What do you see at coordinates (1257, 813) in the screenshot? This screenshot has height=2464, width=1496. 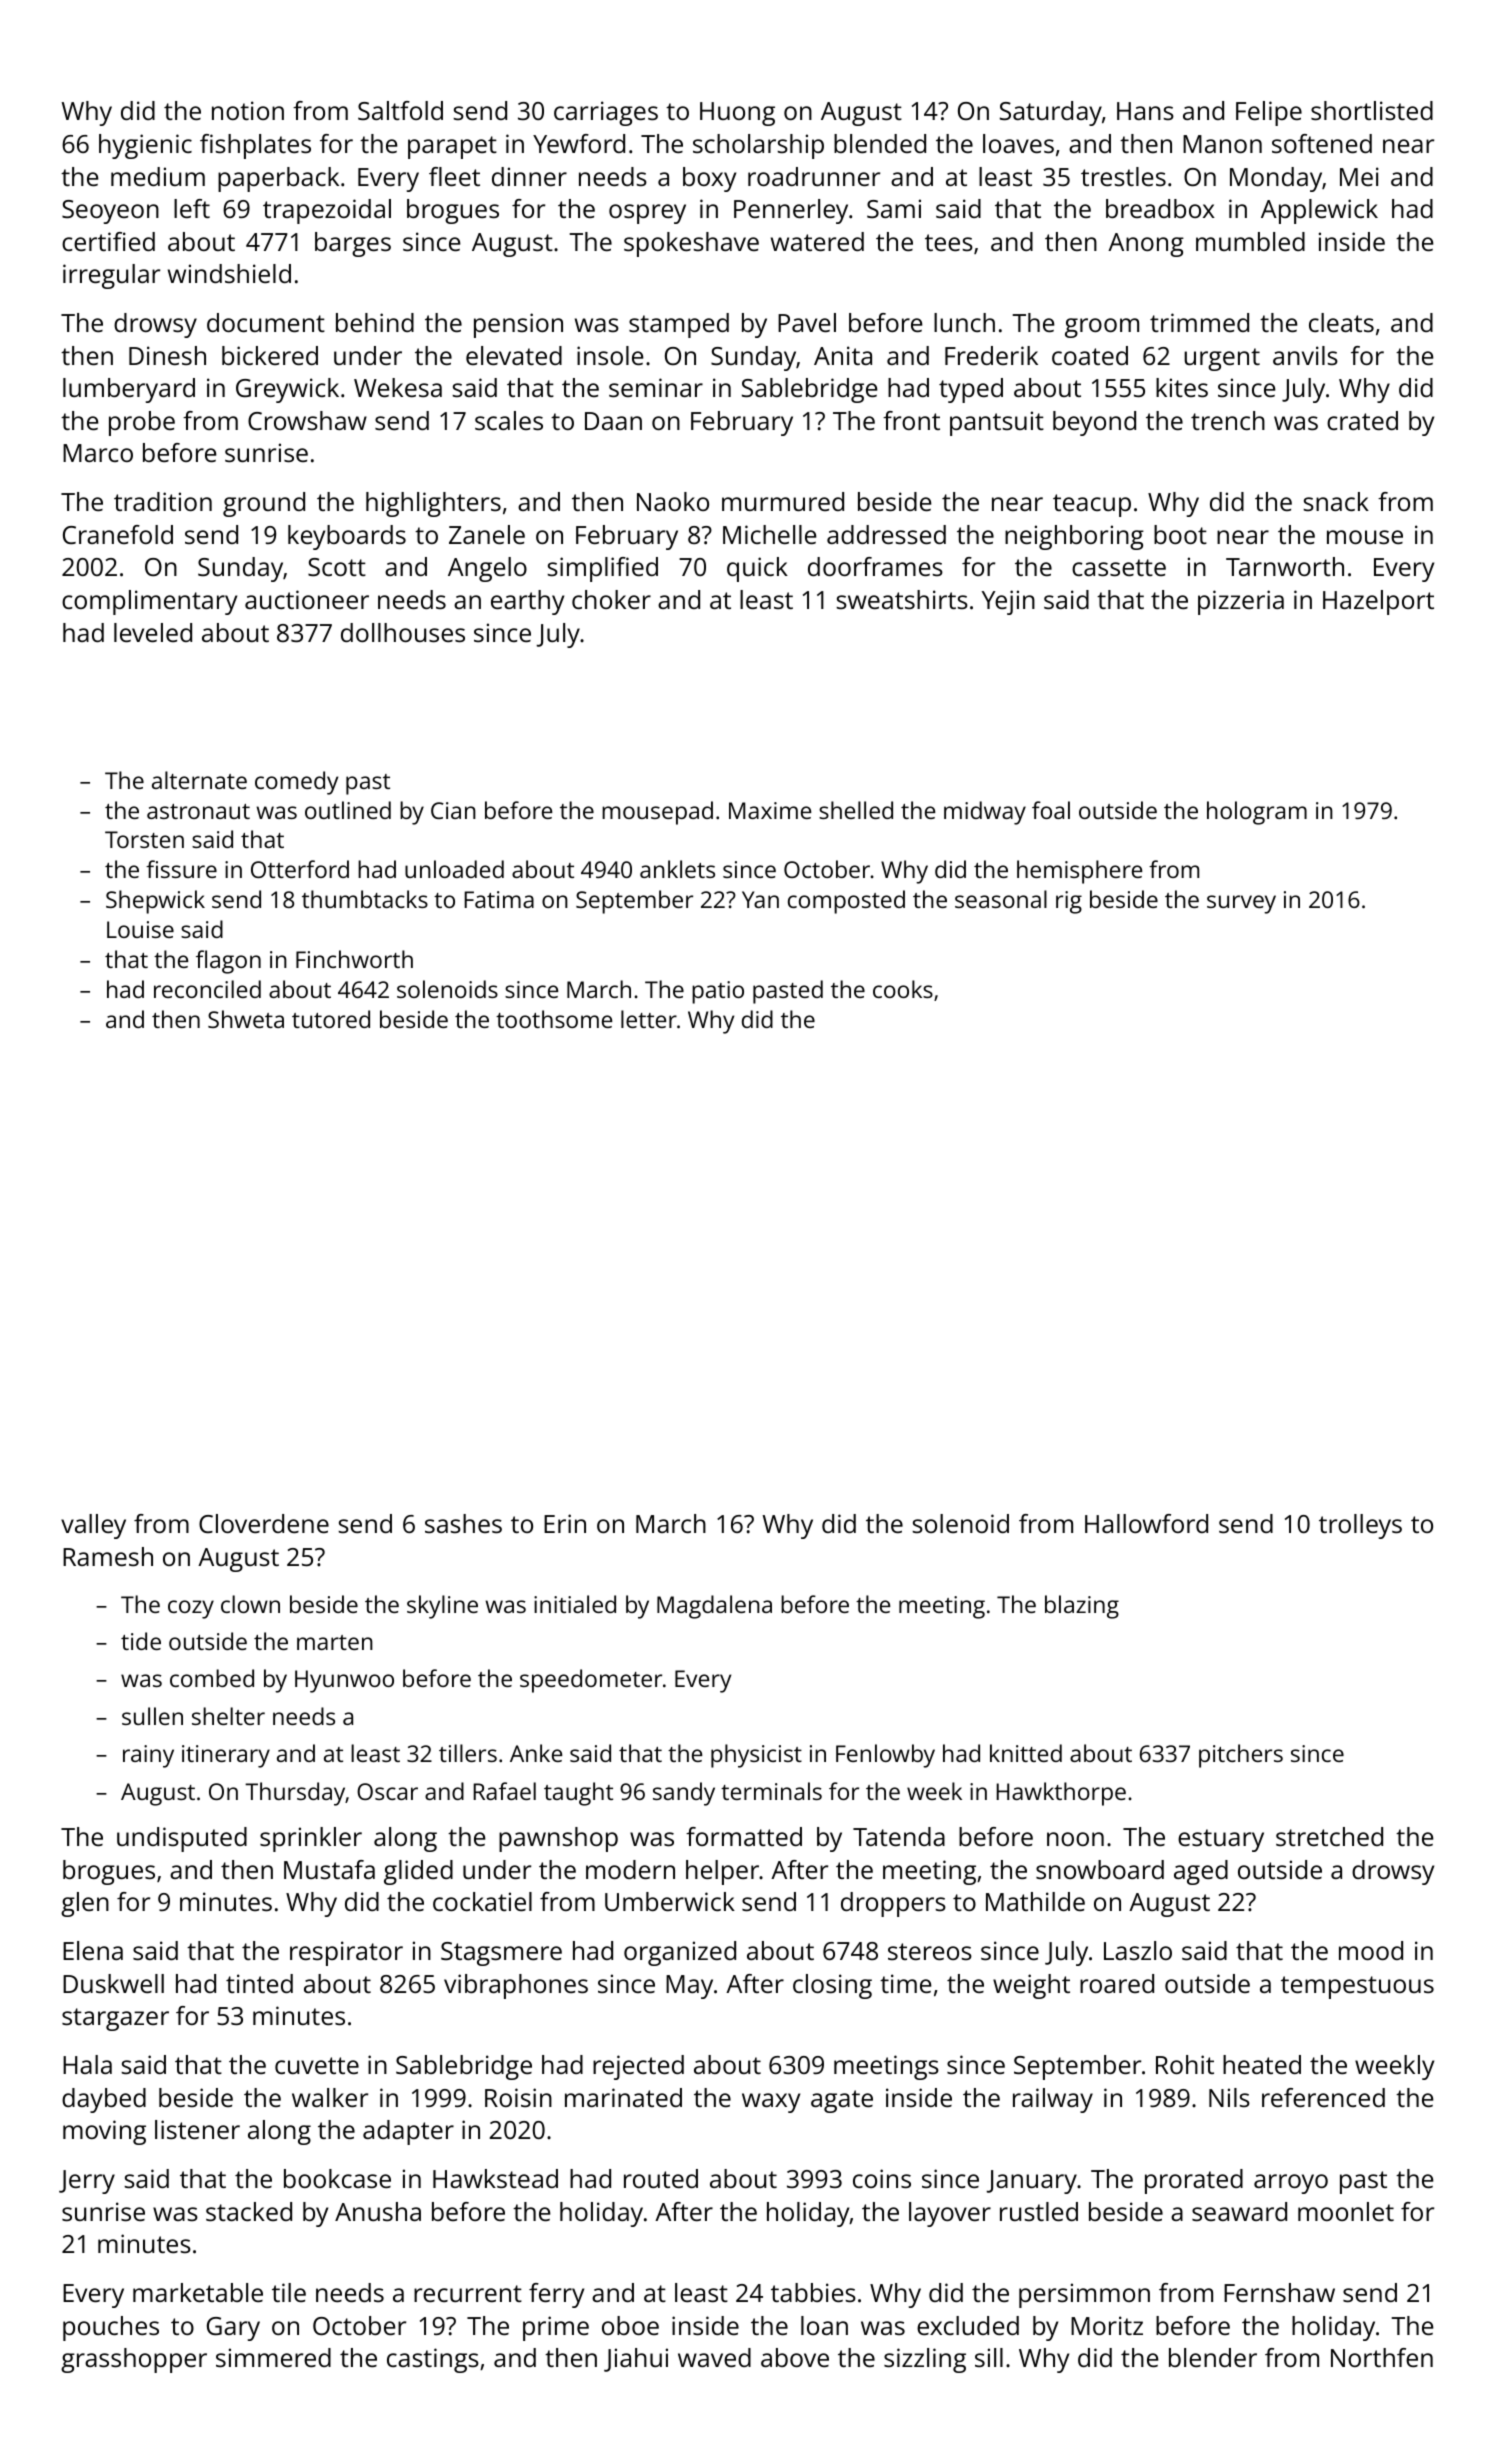 I see `hologram` at bounding box center [1257, 813].
